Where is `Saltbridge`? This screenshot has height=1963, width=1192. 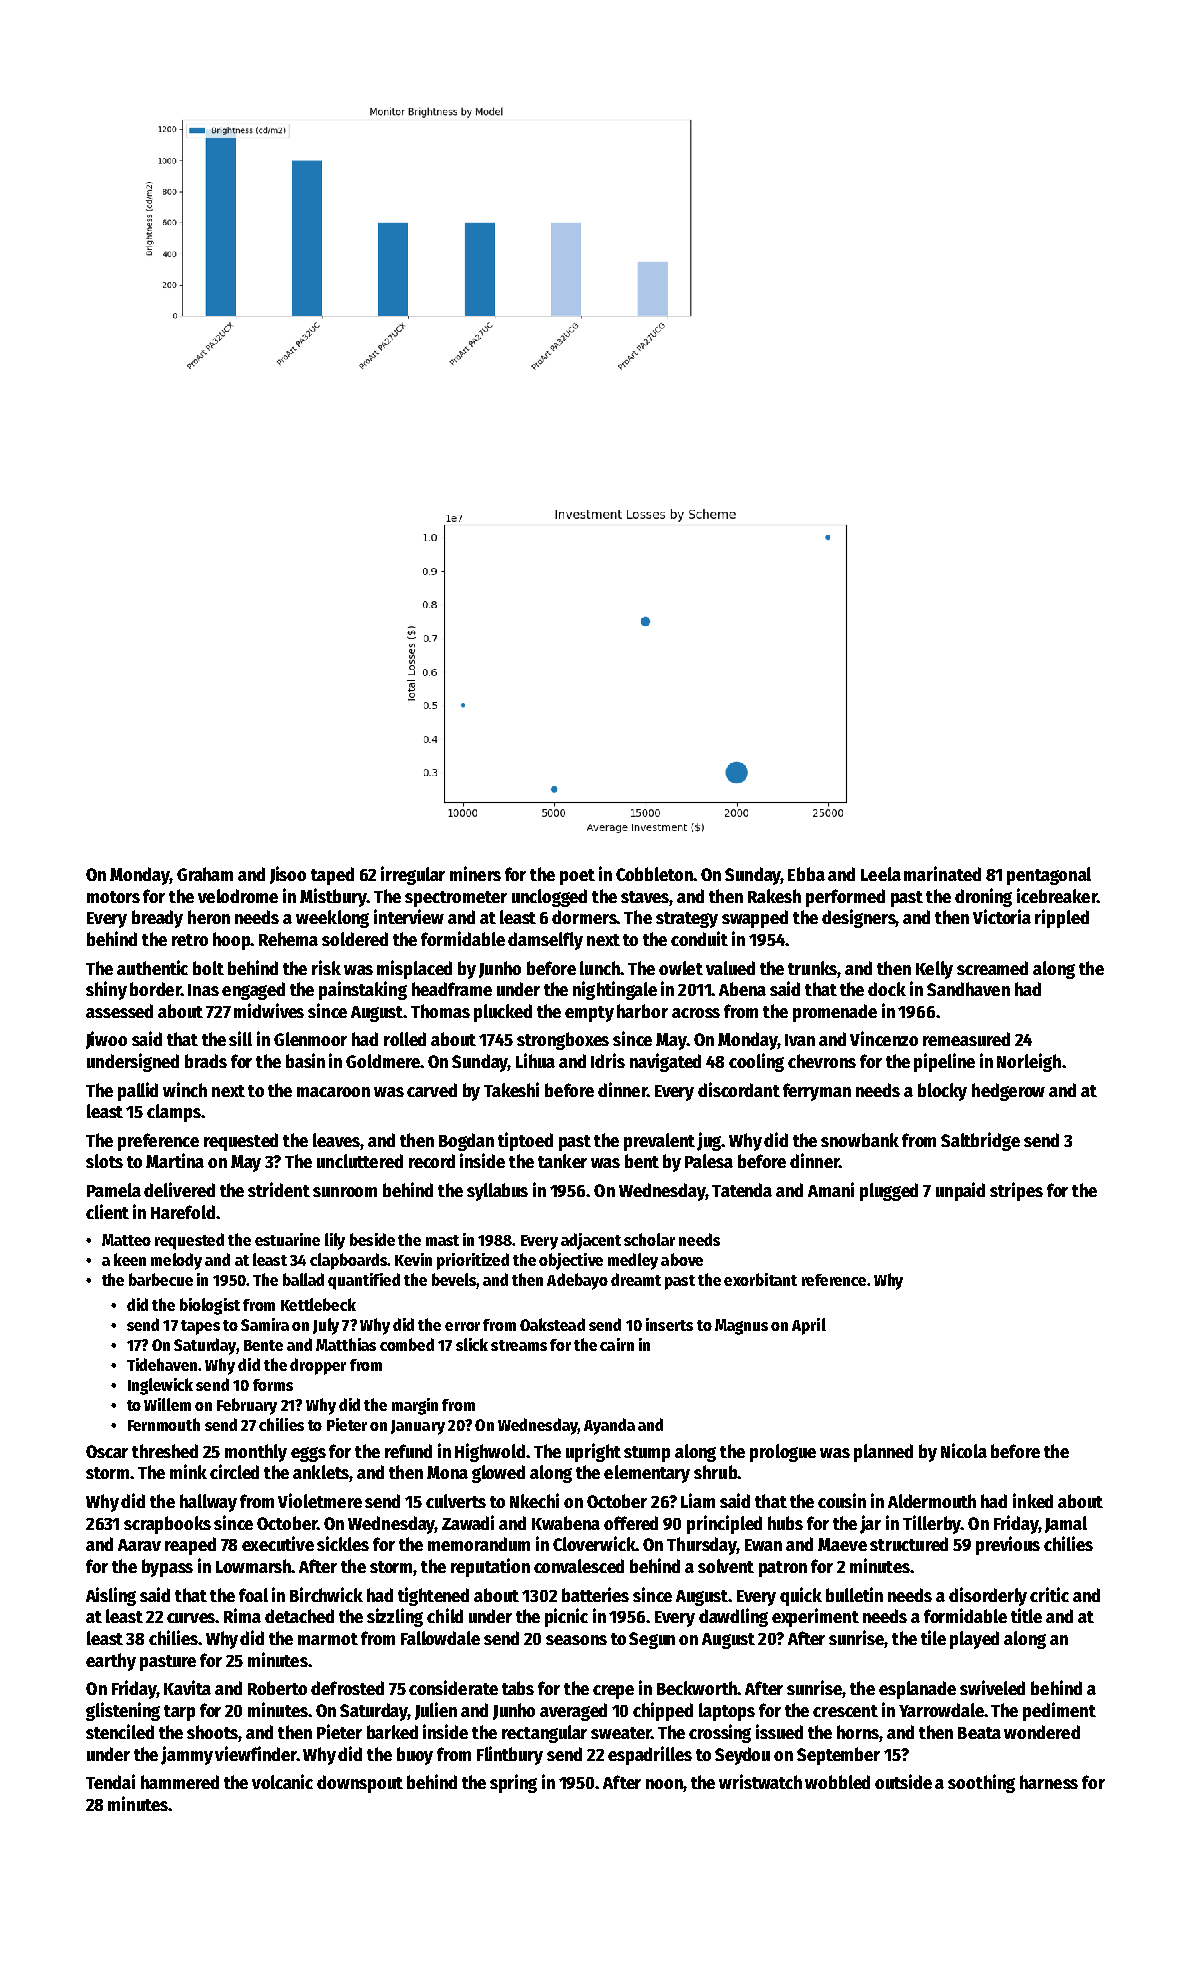
Saltbridge is located at coordinates (980, 1141).
